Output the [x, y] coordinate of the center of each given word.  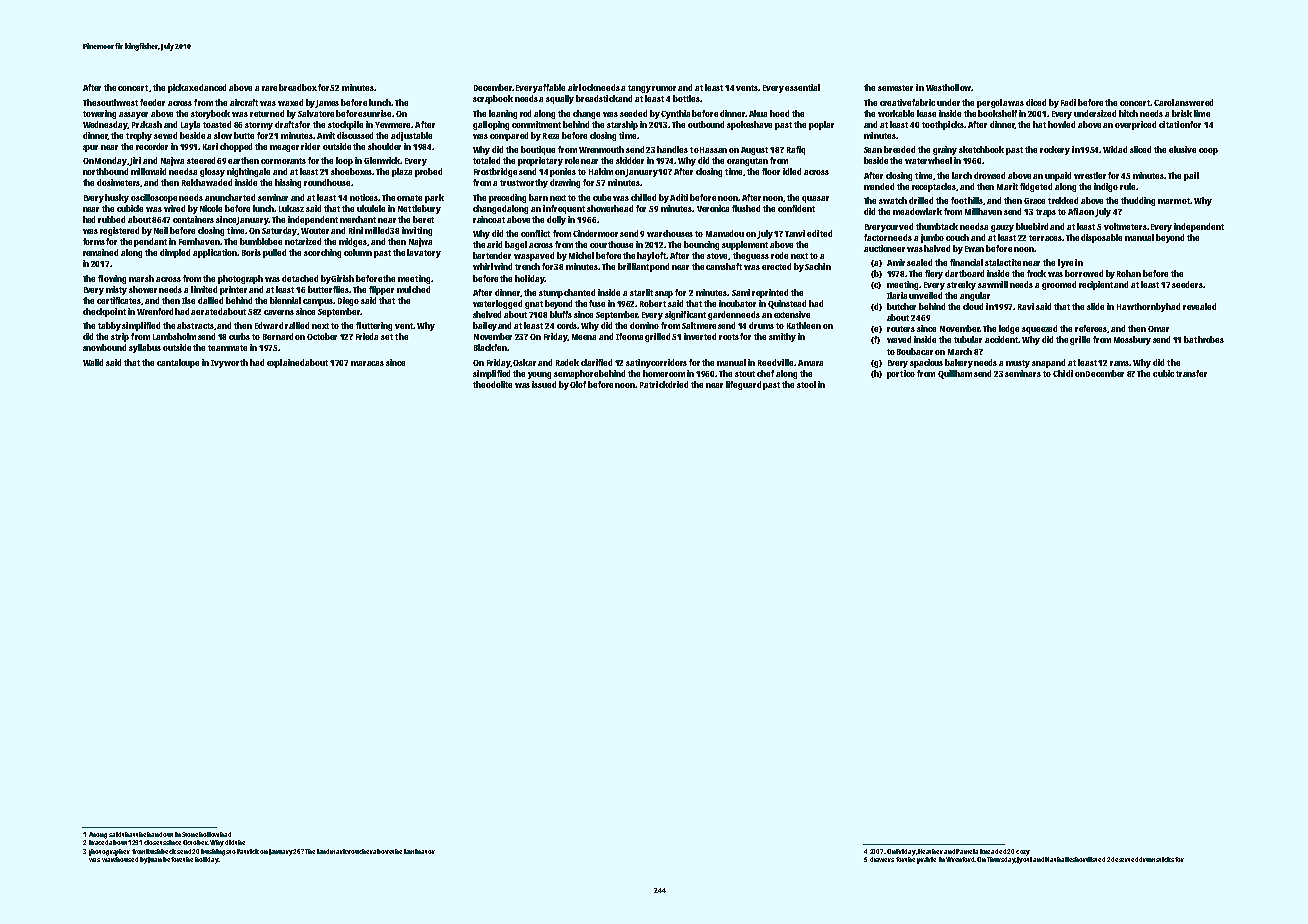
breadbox [298, 87]
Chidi [1063, 373]
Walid [93, 362]
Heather [930, 851]
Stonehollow [200, 834]
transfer [1191, 373]
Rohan [1129, 273]
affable [551, 87]
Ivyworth [229, 363]
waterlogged [497, 304]
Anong [98, 835]
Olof [578, 384]
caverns [279, 312]
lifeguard [743, 385]
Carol [1164, 102]
